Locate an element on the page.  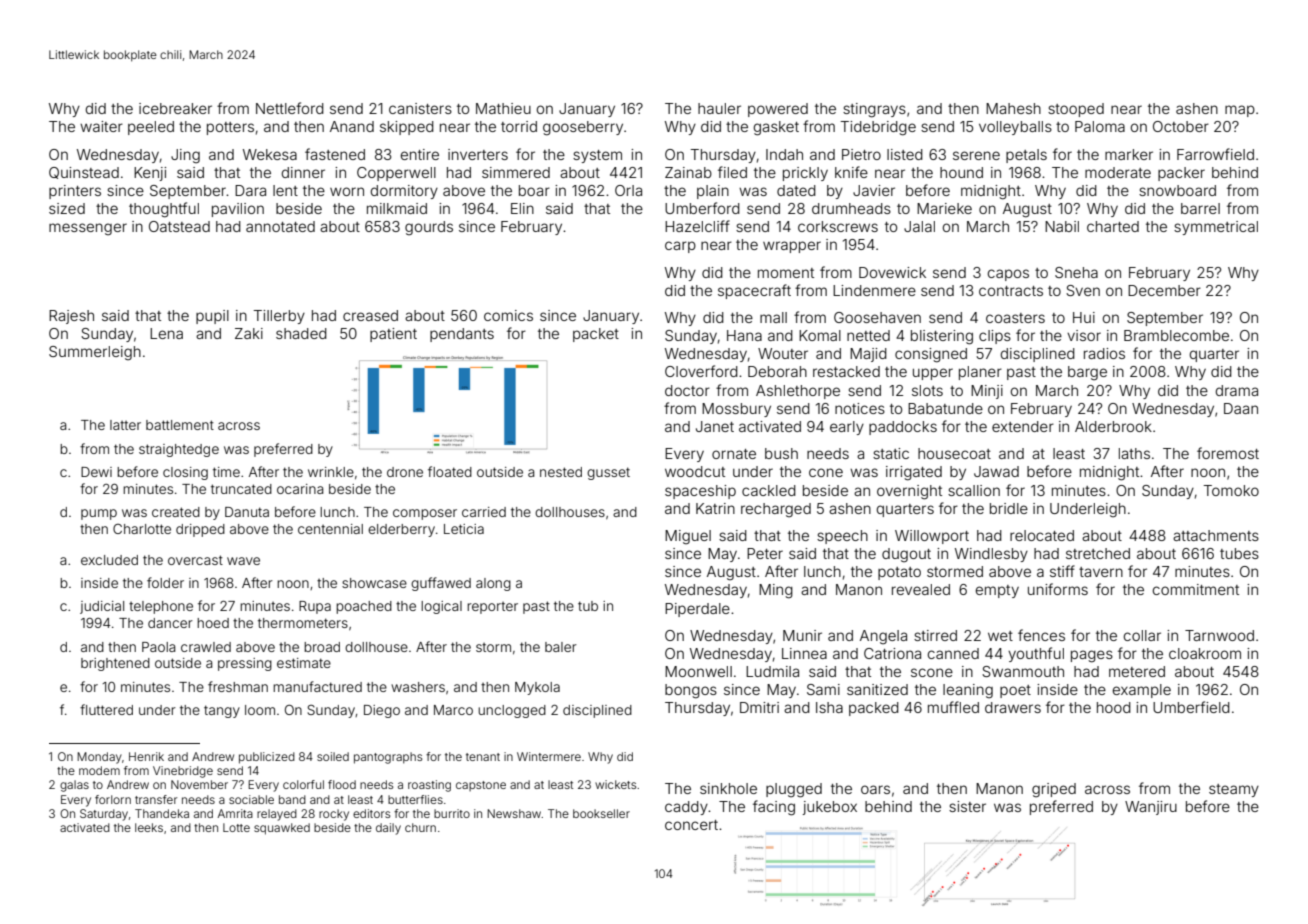
Mathieu is located at coordinates (503, 108).
